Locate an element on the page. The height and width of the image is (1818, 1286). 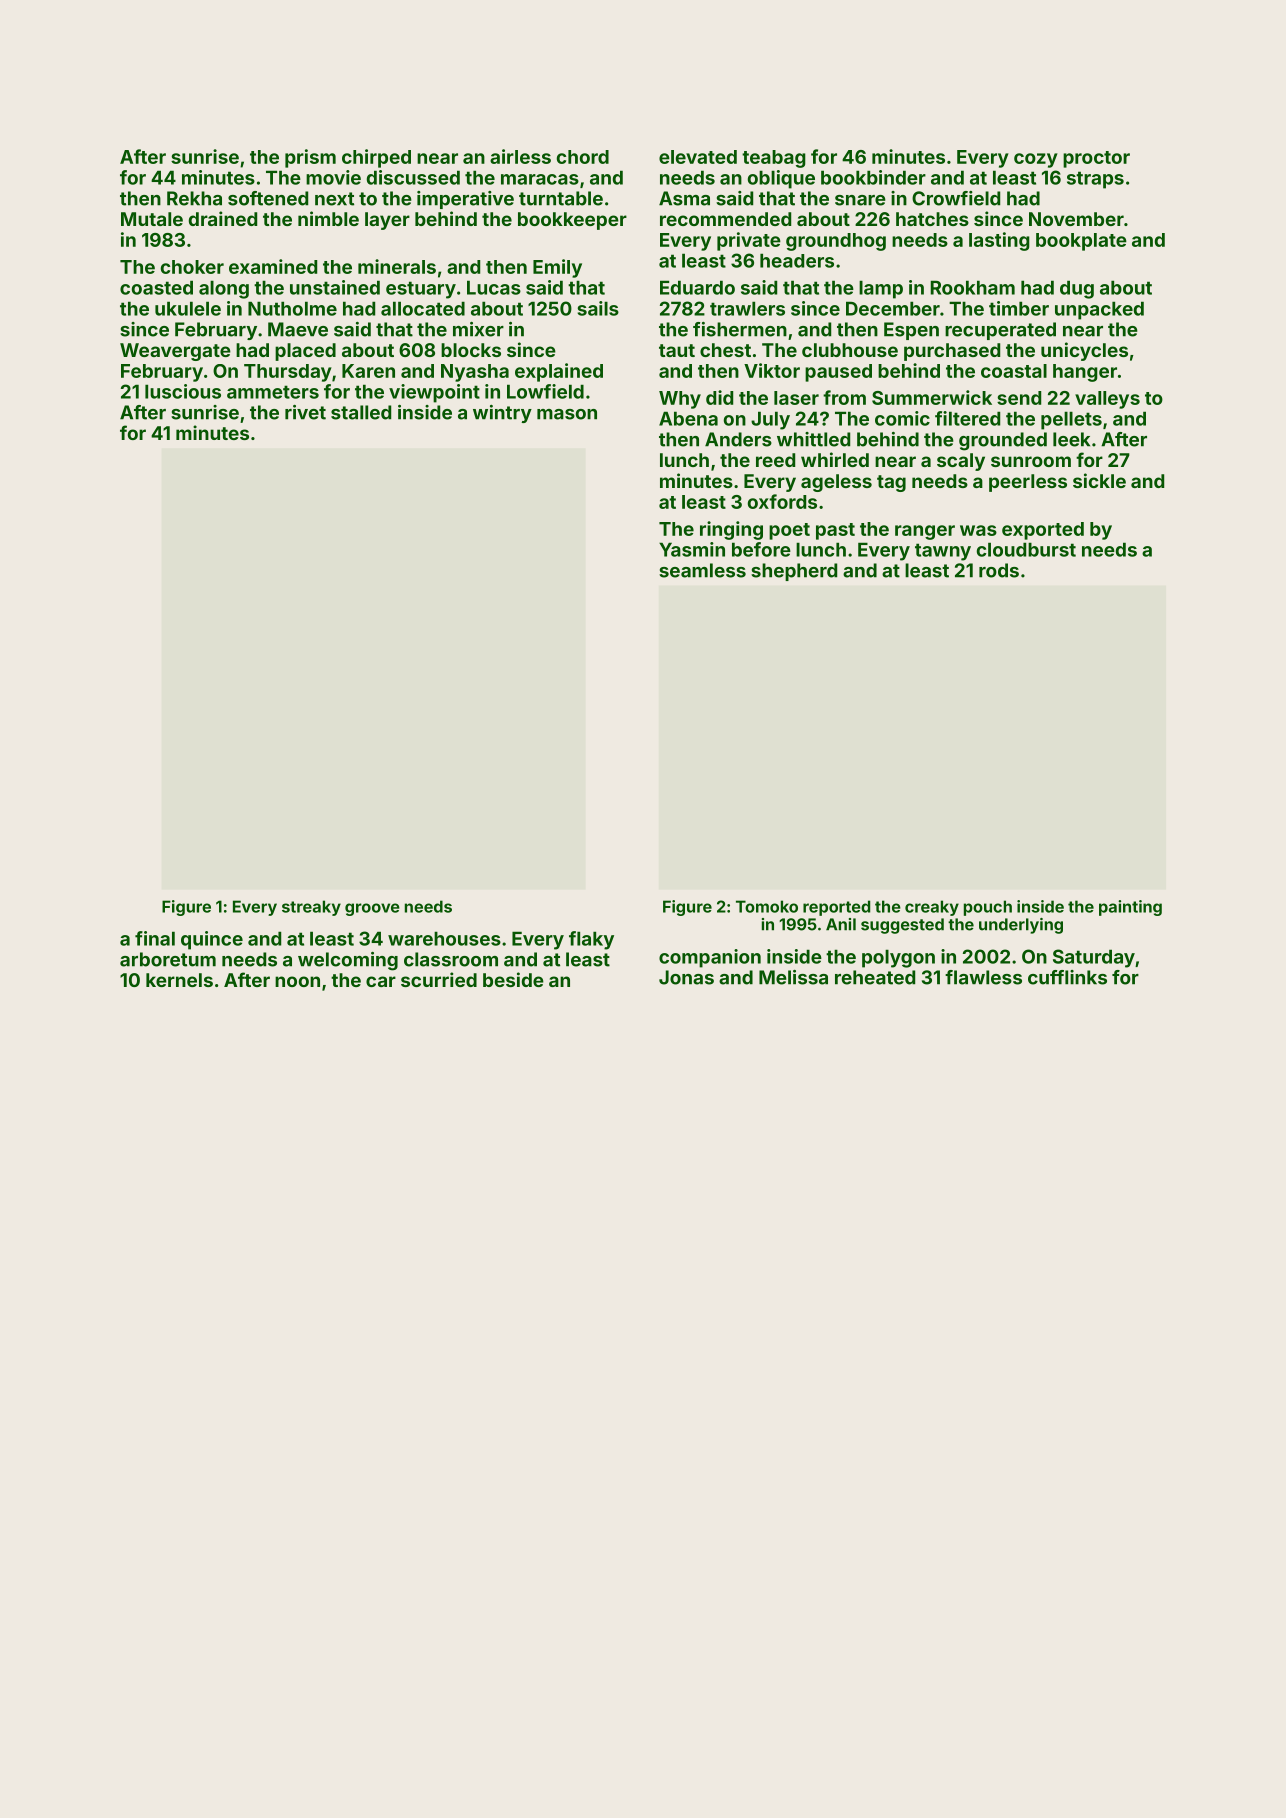
rods is located at coordinates (999, 570).
